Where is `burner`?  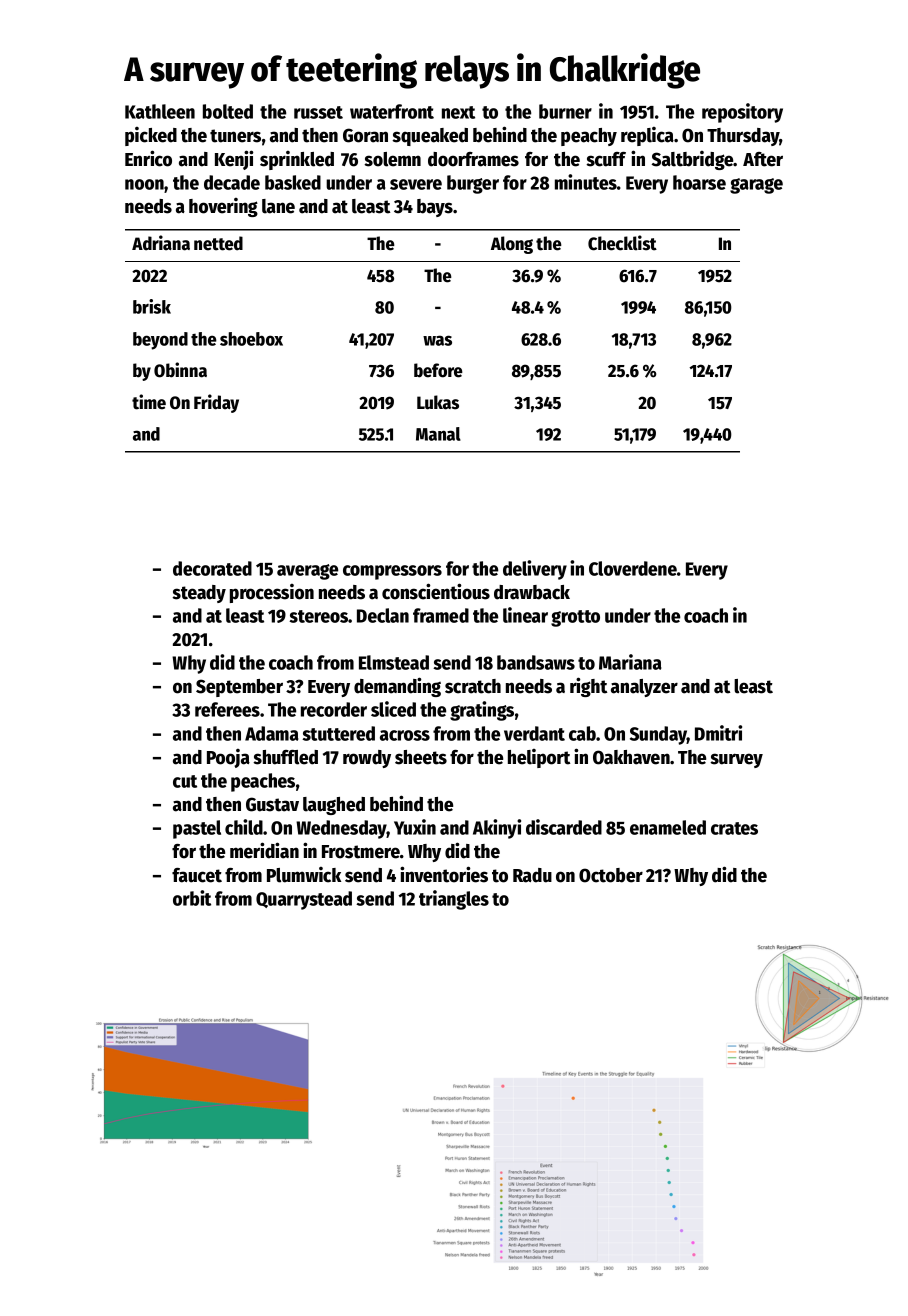 burner is located at coordinates (565, 111).
